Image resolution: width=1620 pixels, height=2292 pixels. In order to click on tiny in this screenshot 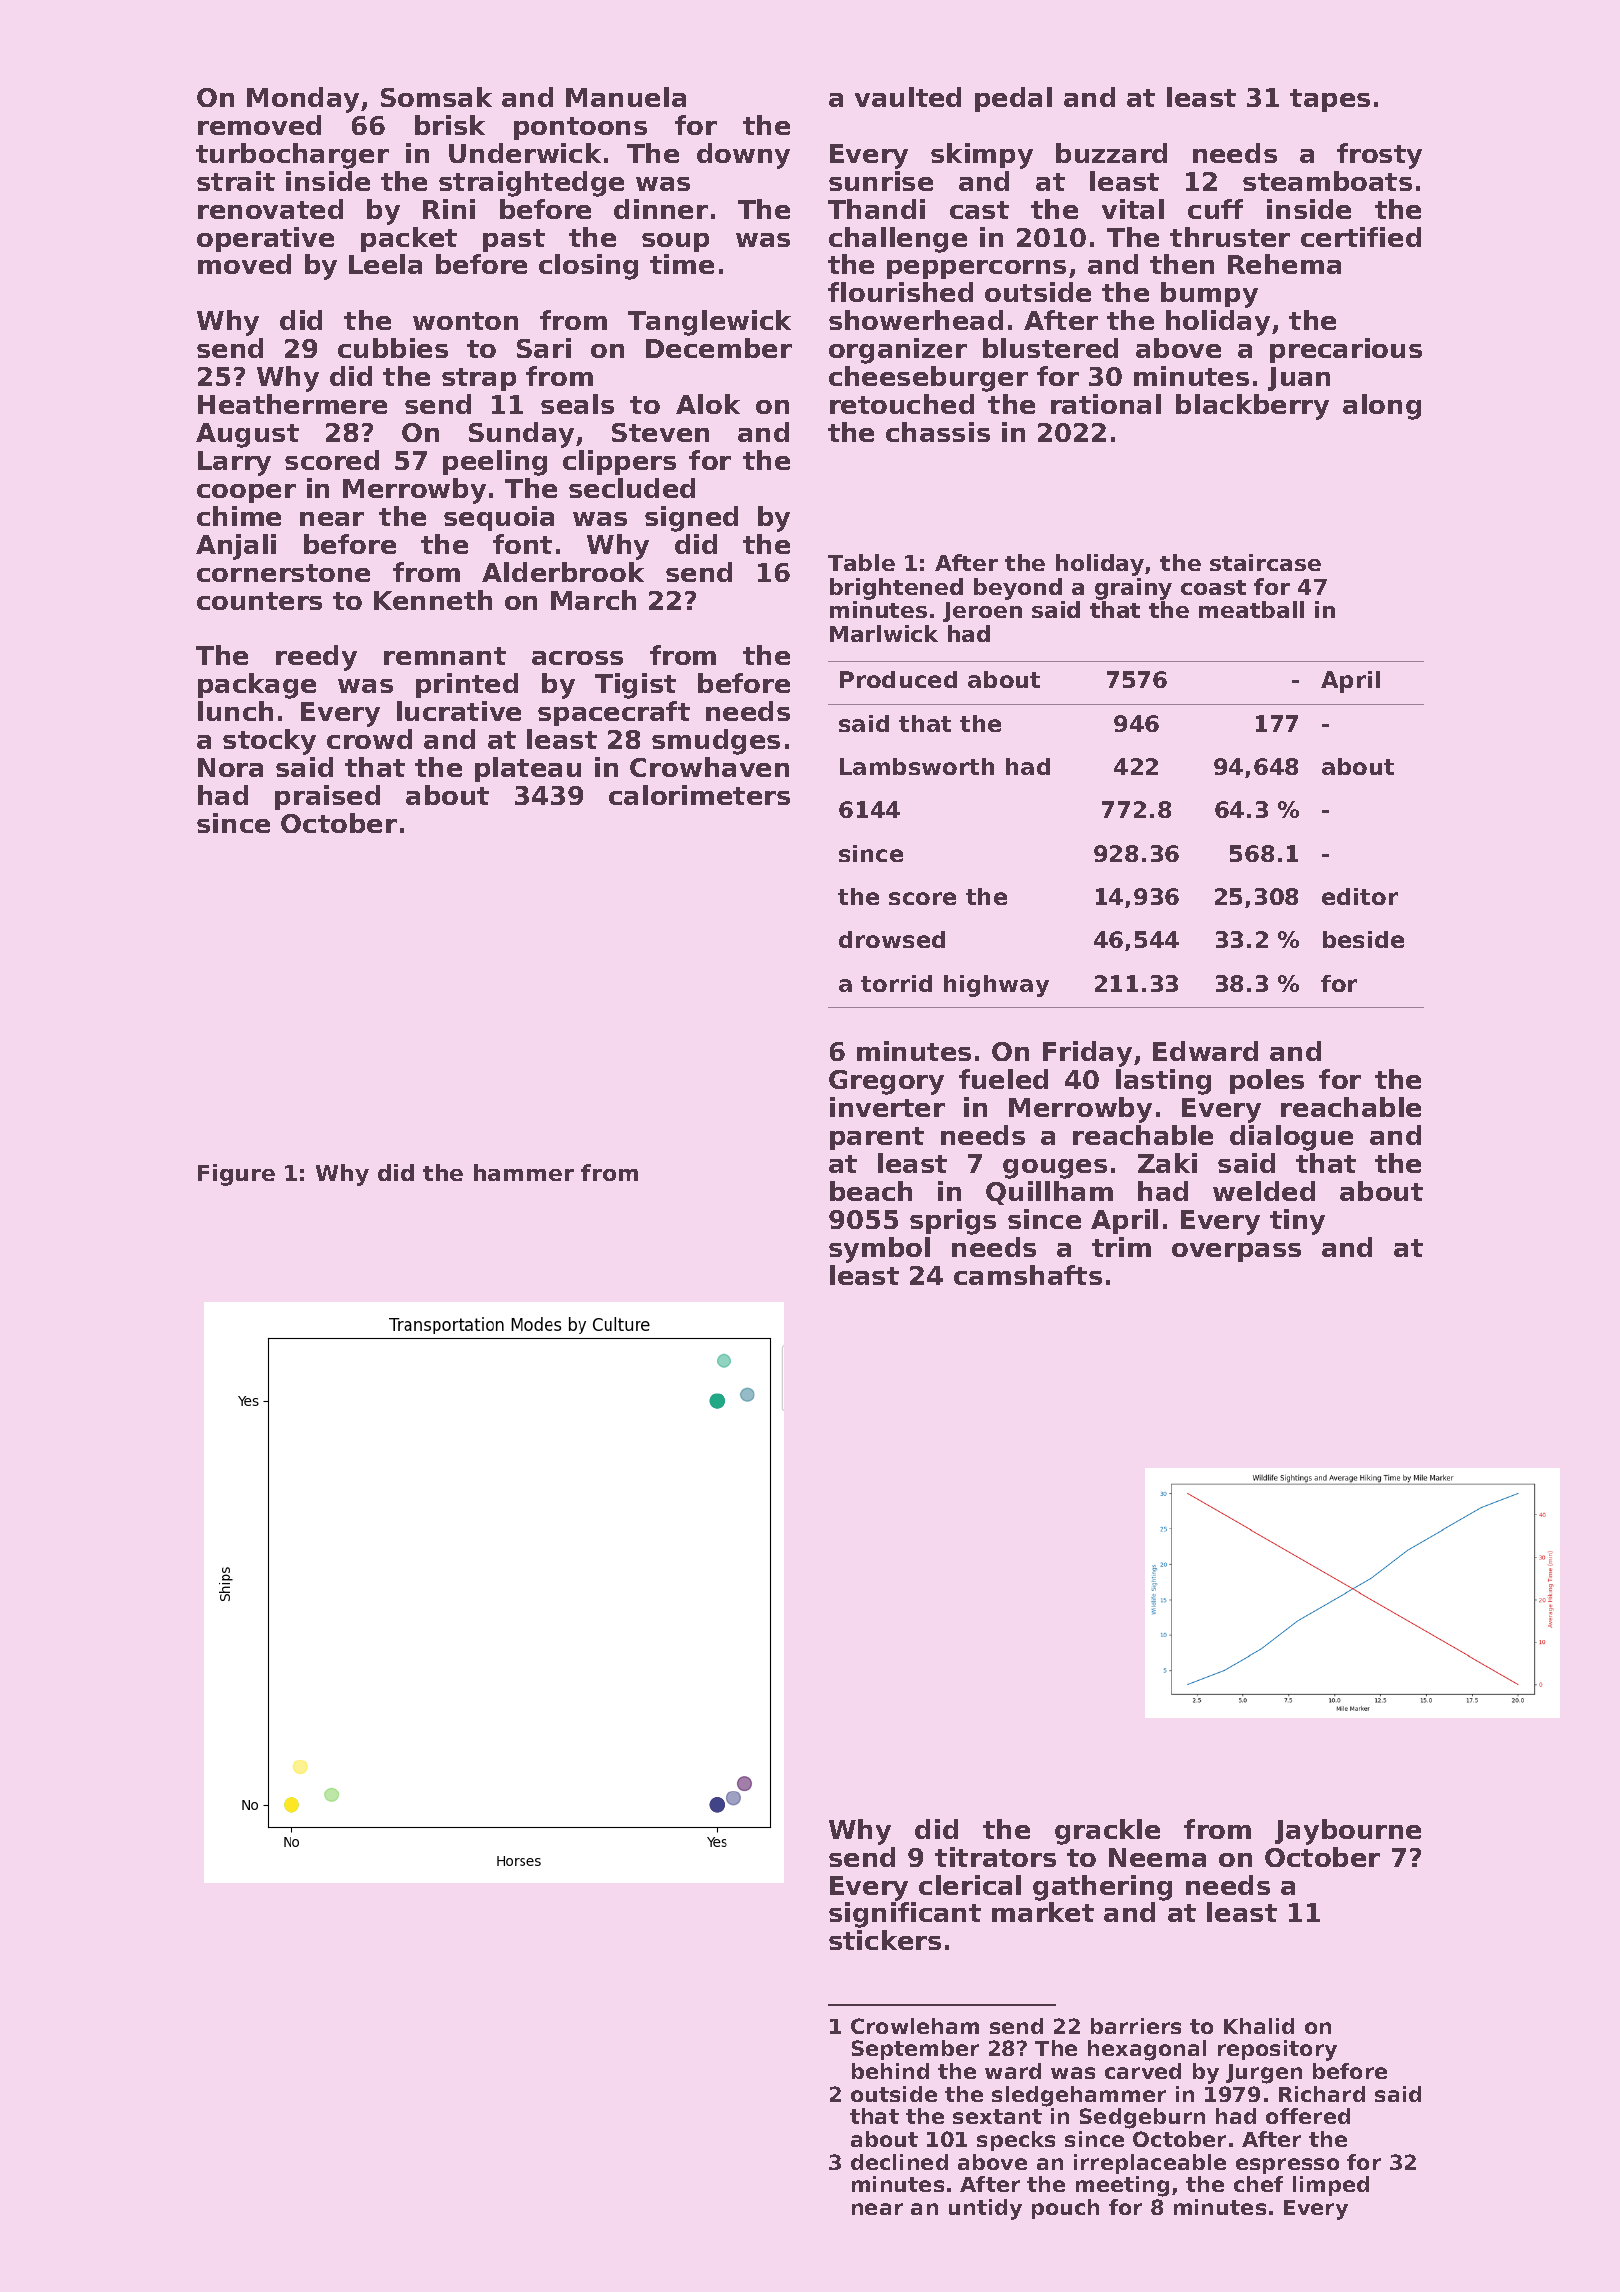, I will do `click(1297, 1222)`.
